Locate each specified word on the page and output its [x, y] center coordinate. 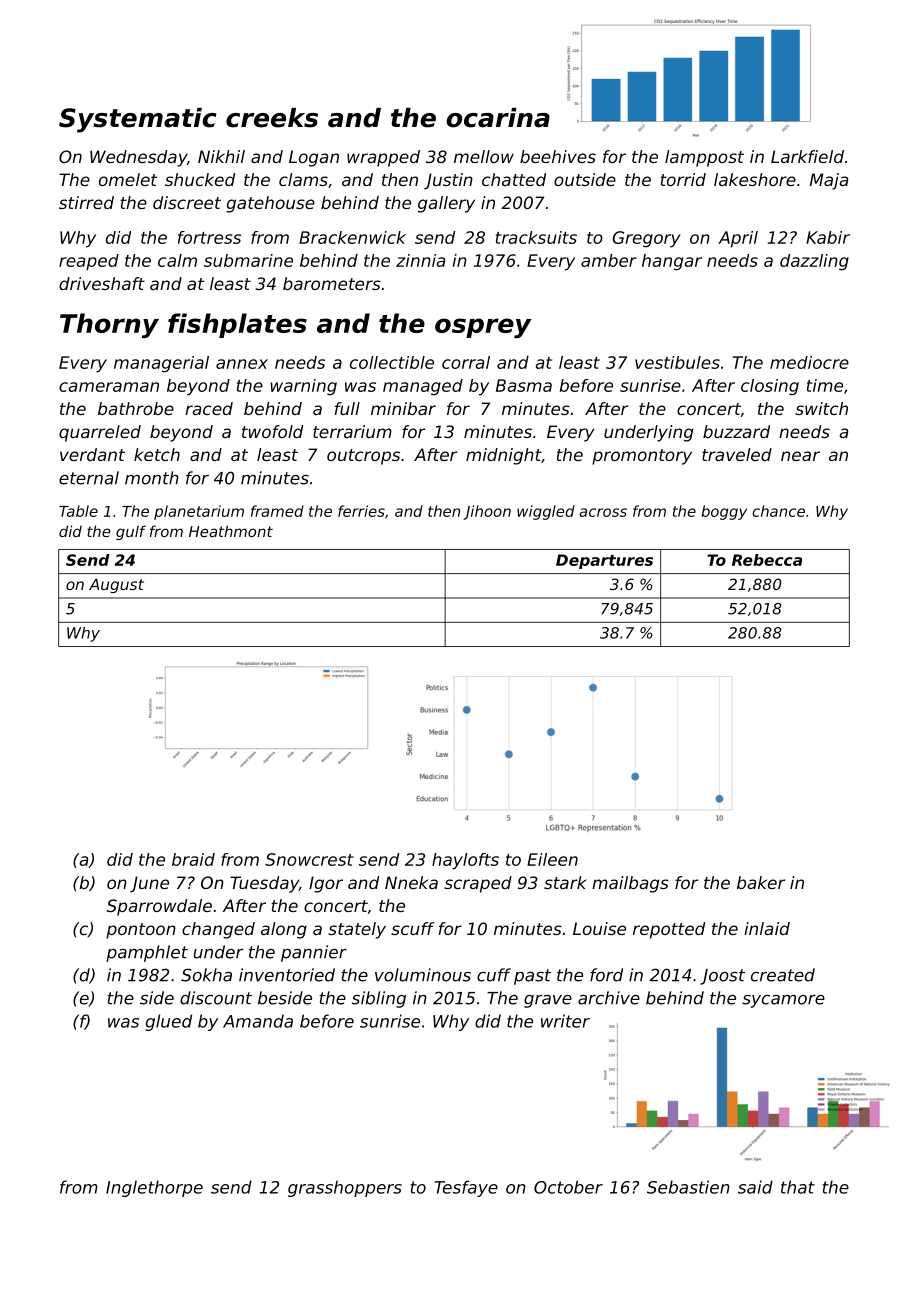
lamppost [704, 158]
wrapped [383, 158]
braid [193, 859]
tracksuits [536, 237]
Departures [604, 561]
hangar [672, 262]
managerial [161, 364]
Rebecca [767, 560]
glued [168, 1022]
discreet [187, 202]
